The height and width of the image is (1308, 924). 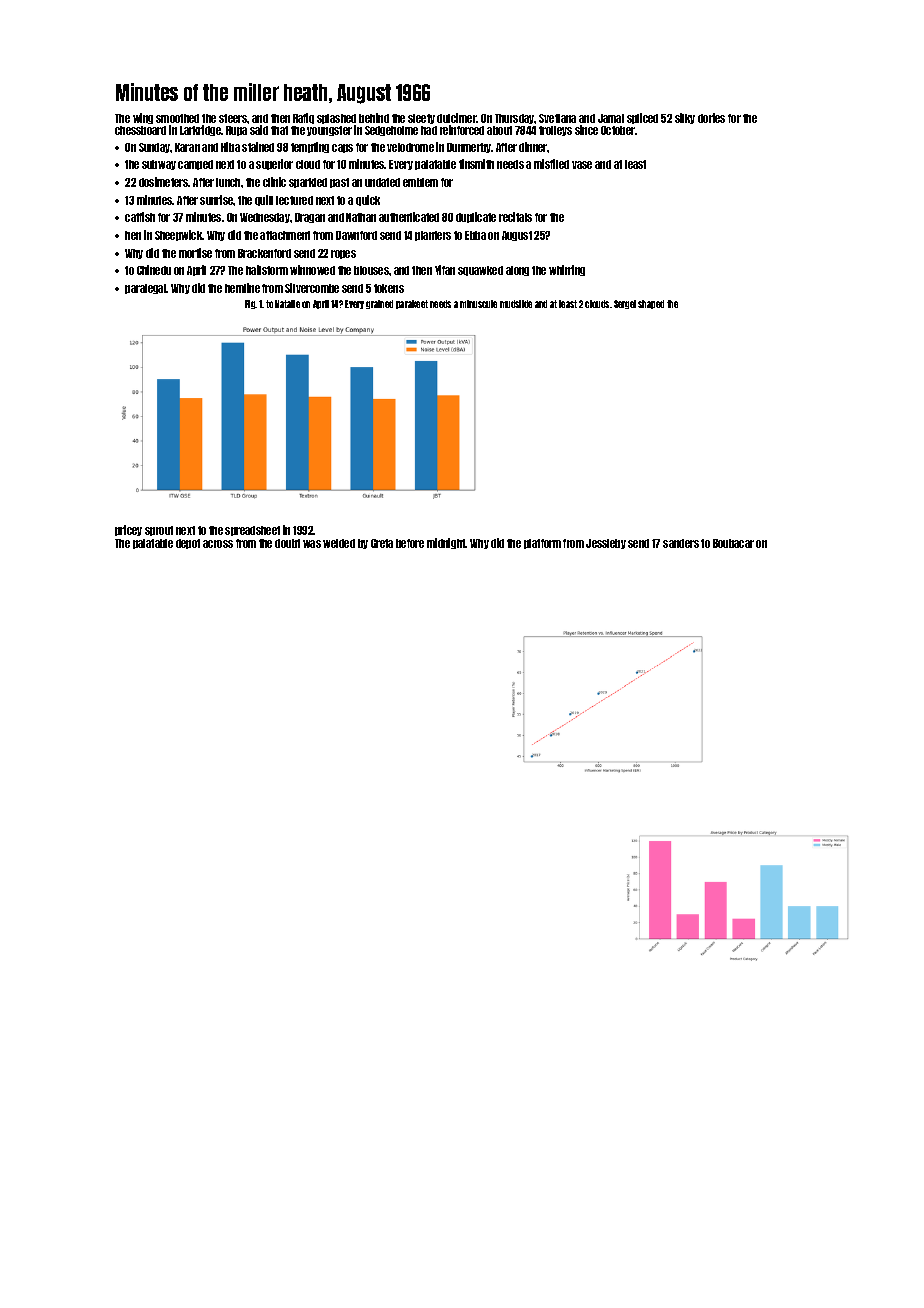 I want to click on shaped, so click(x=651, y=304).
